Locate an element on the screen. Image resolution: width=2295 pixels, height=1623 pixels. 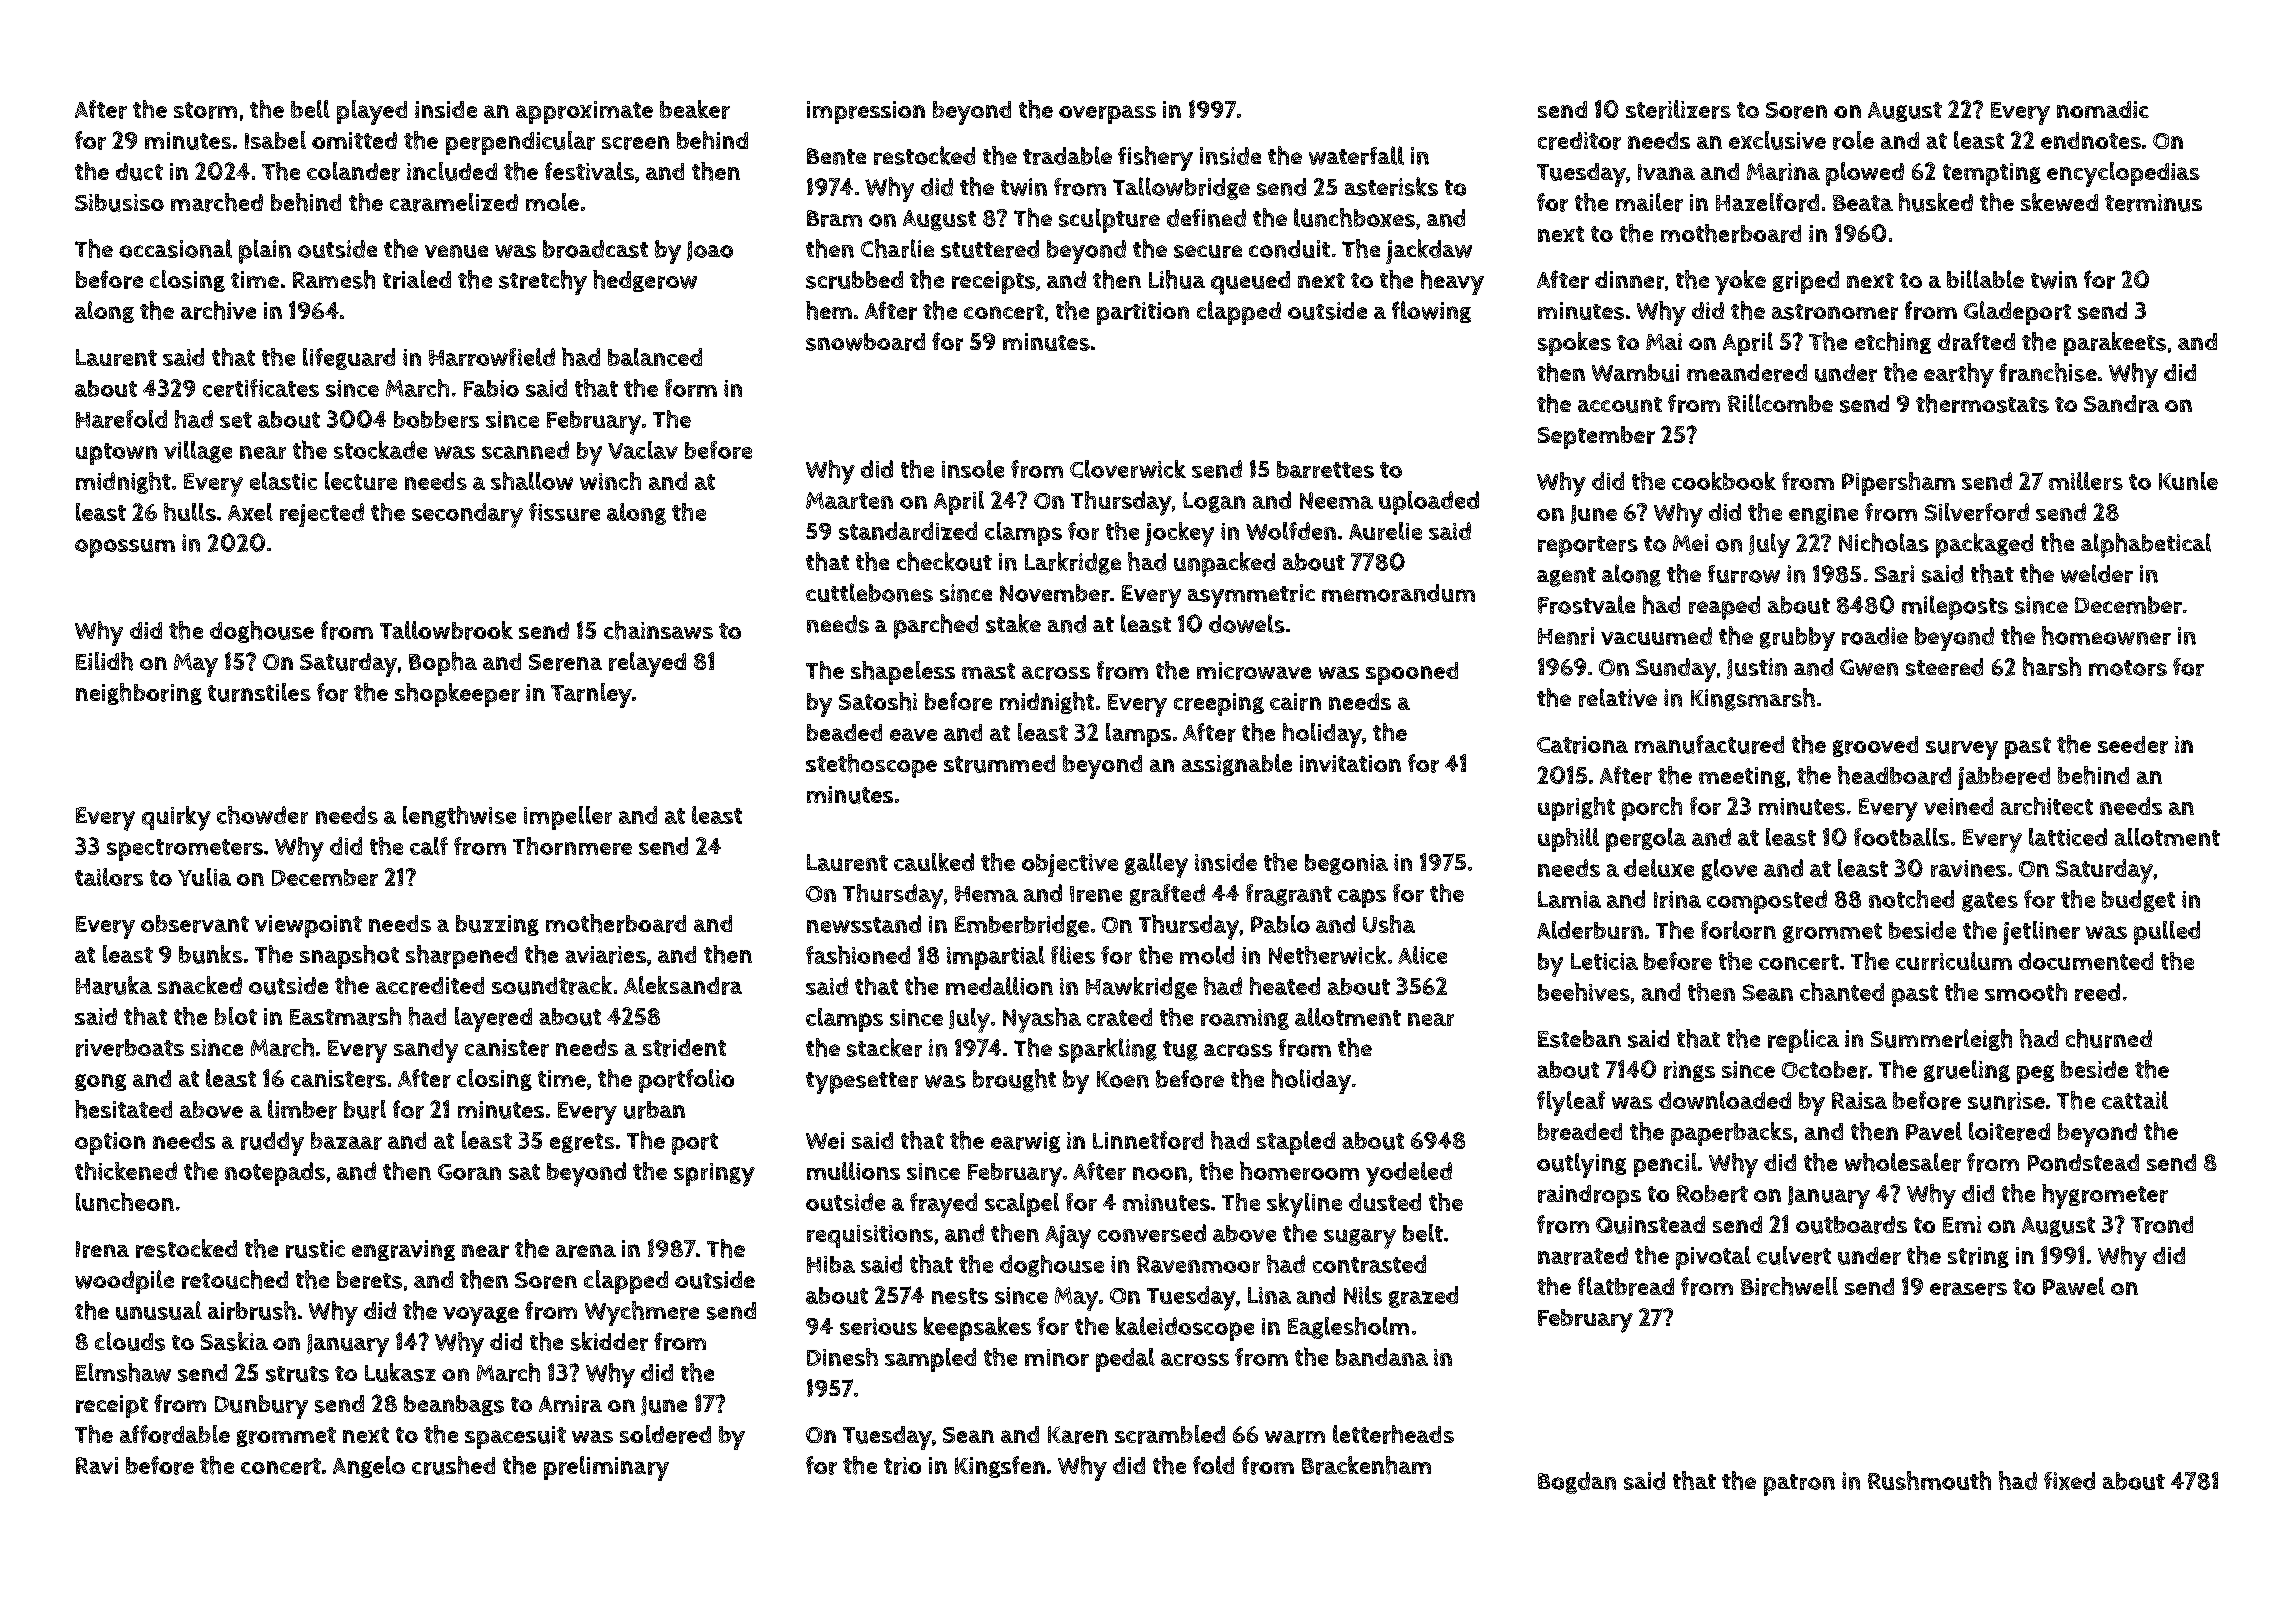
Summerleigh is located at coordinates (1941, 1040).
